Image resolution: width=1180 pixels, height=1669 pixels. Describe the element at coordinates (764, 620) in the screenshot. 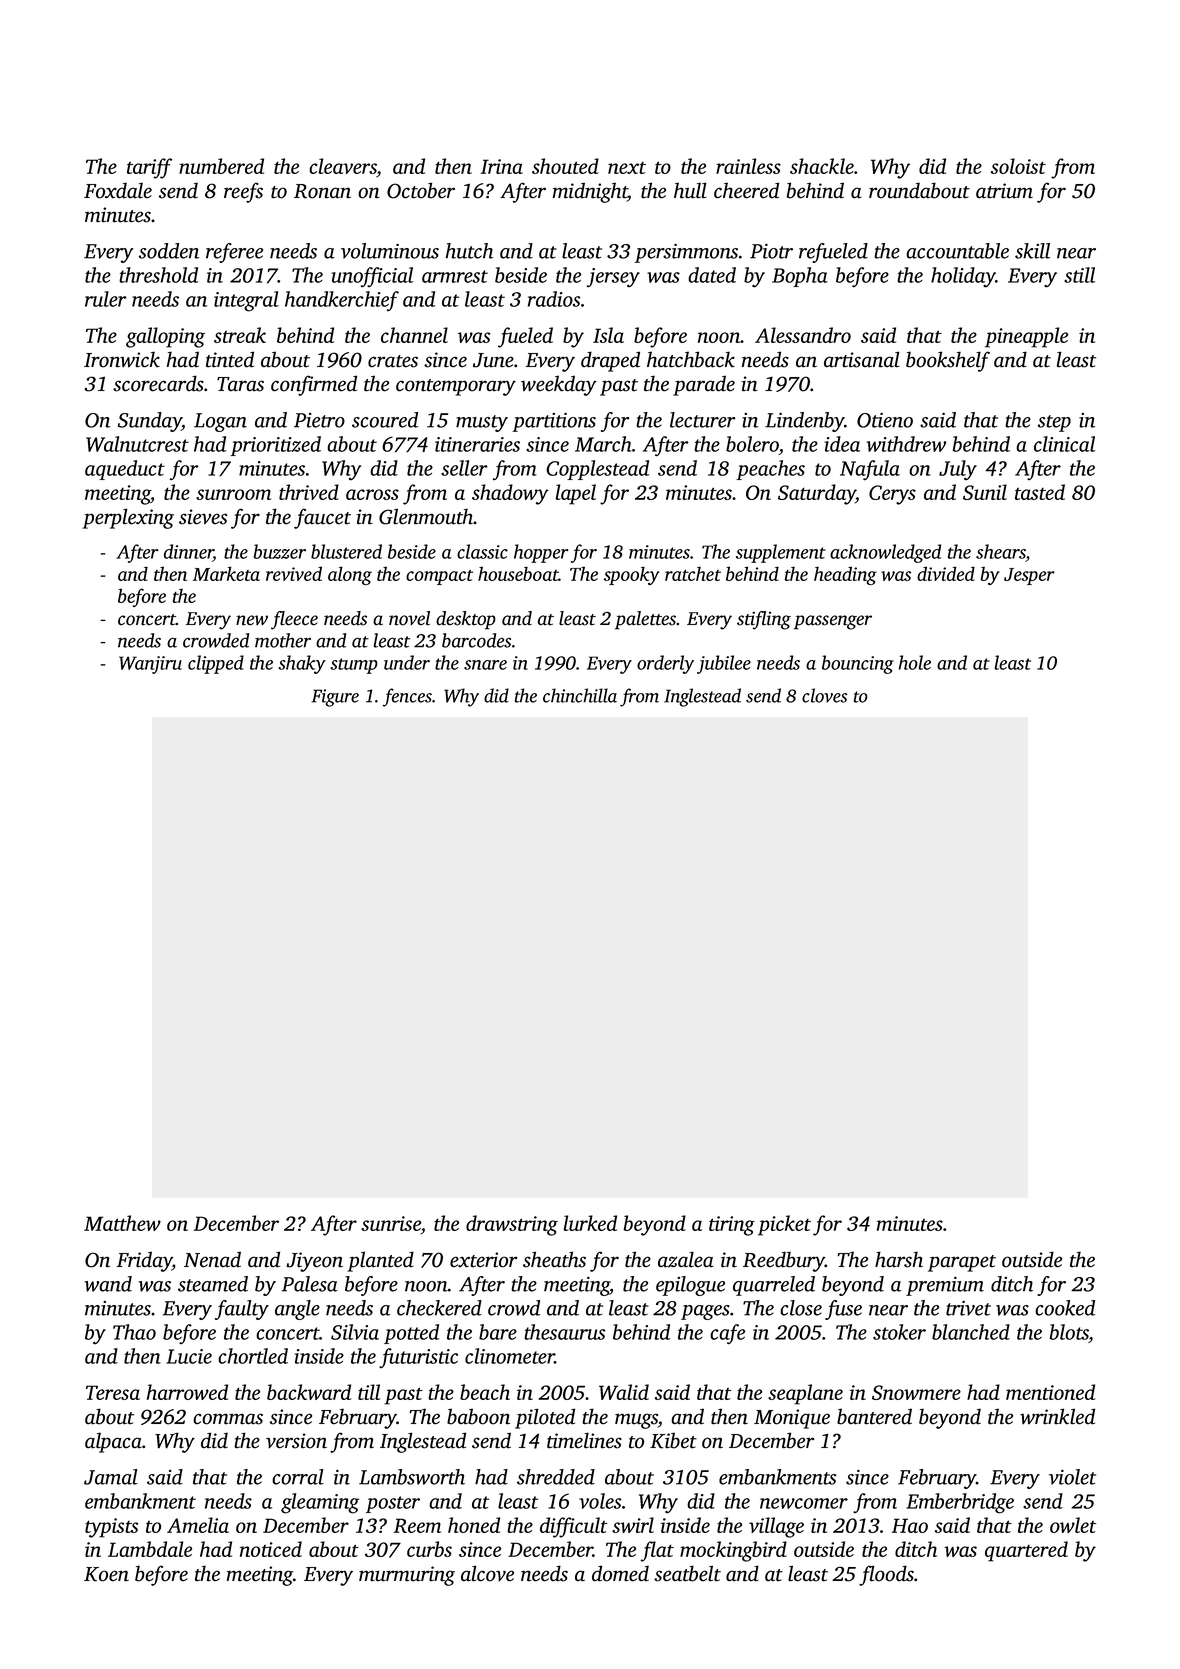

I see `stifling` at that location.
